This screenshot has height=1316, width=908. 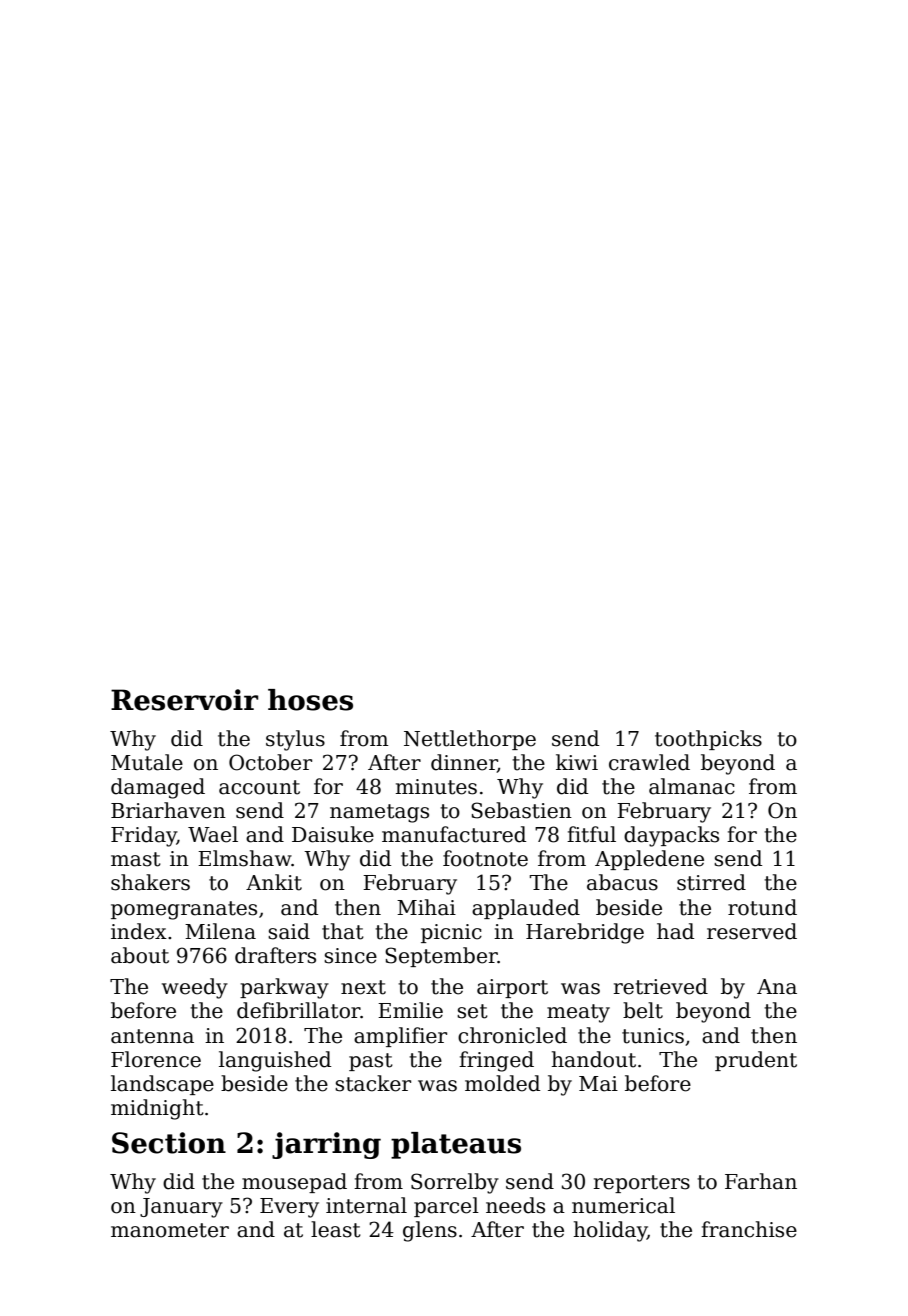 I want to click on meaty, so click(x=578, y=1013).
